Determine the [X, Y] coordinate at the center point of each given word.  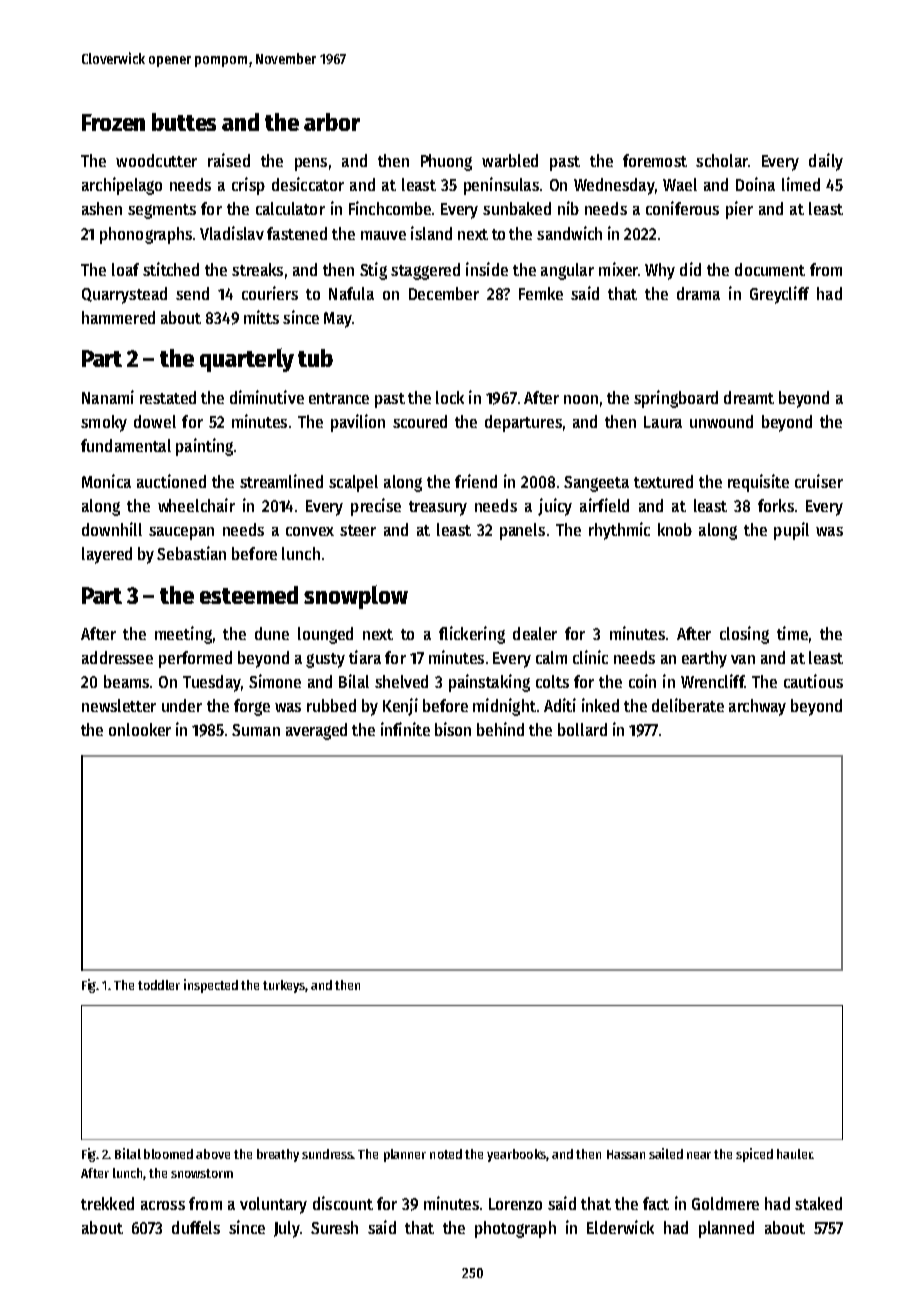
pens [311, 164]
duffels [196, 1227]
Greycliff [779, 295]
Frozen [113, 122]
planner [405, 1155]
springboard [676, 399]
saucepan [181, 533]
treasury [438, 508]
